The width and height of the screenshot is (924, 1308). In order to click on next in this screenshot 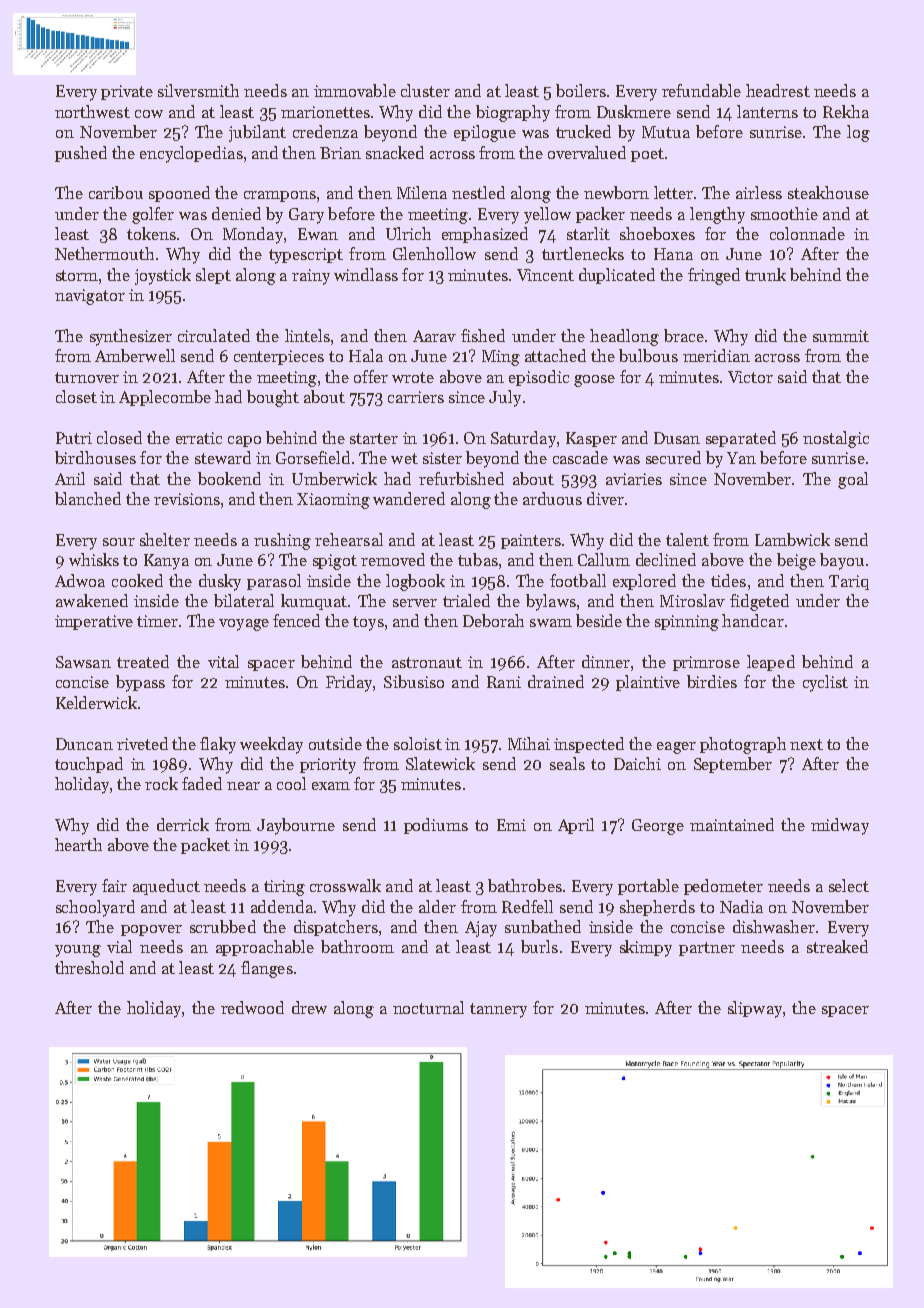, I will do `click(806, 744)`.
